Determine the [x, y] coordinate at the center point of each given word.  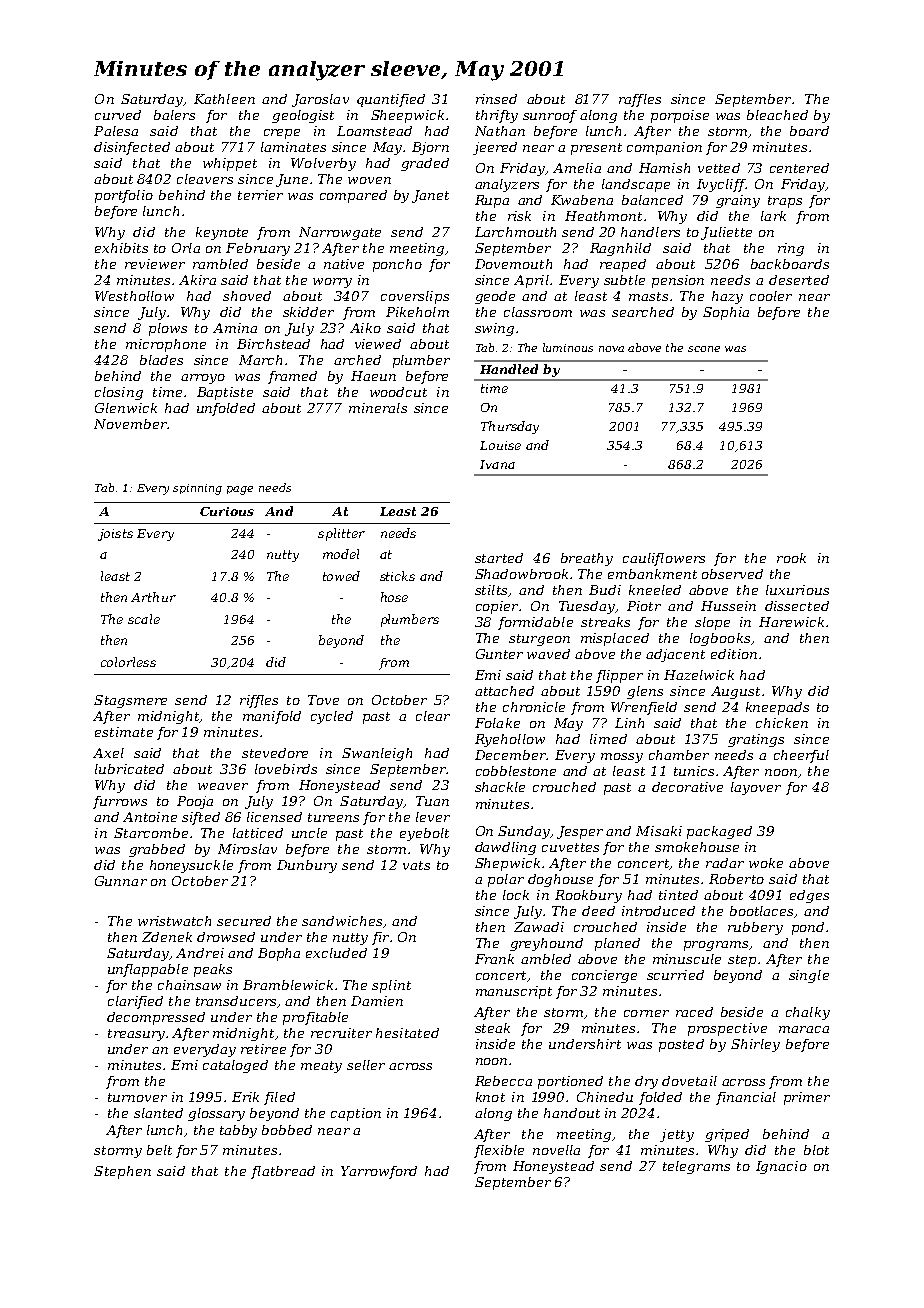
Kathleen [224, 99]
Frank [494, 959]
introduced [658, 911]
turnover [137, 1097]
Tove [323, 700]
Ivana [497, 464]
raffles [640, 100]
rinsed [496, 99]
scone [704, 349]
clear [433, 716]
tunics [694, 771]
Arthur [153, 597]
